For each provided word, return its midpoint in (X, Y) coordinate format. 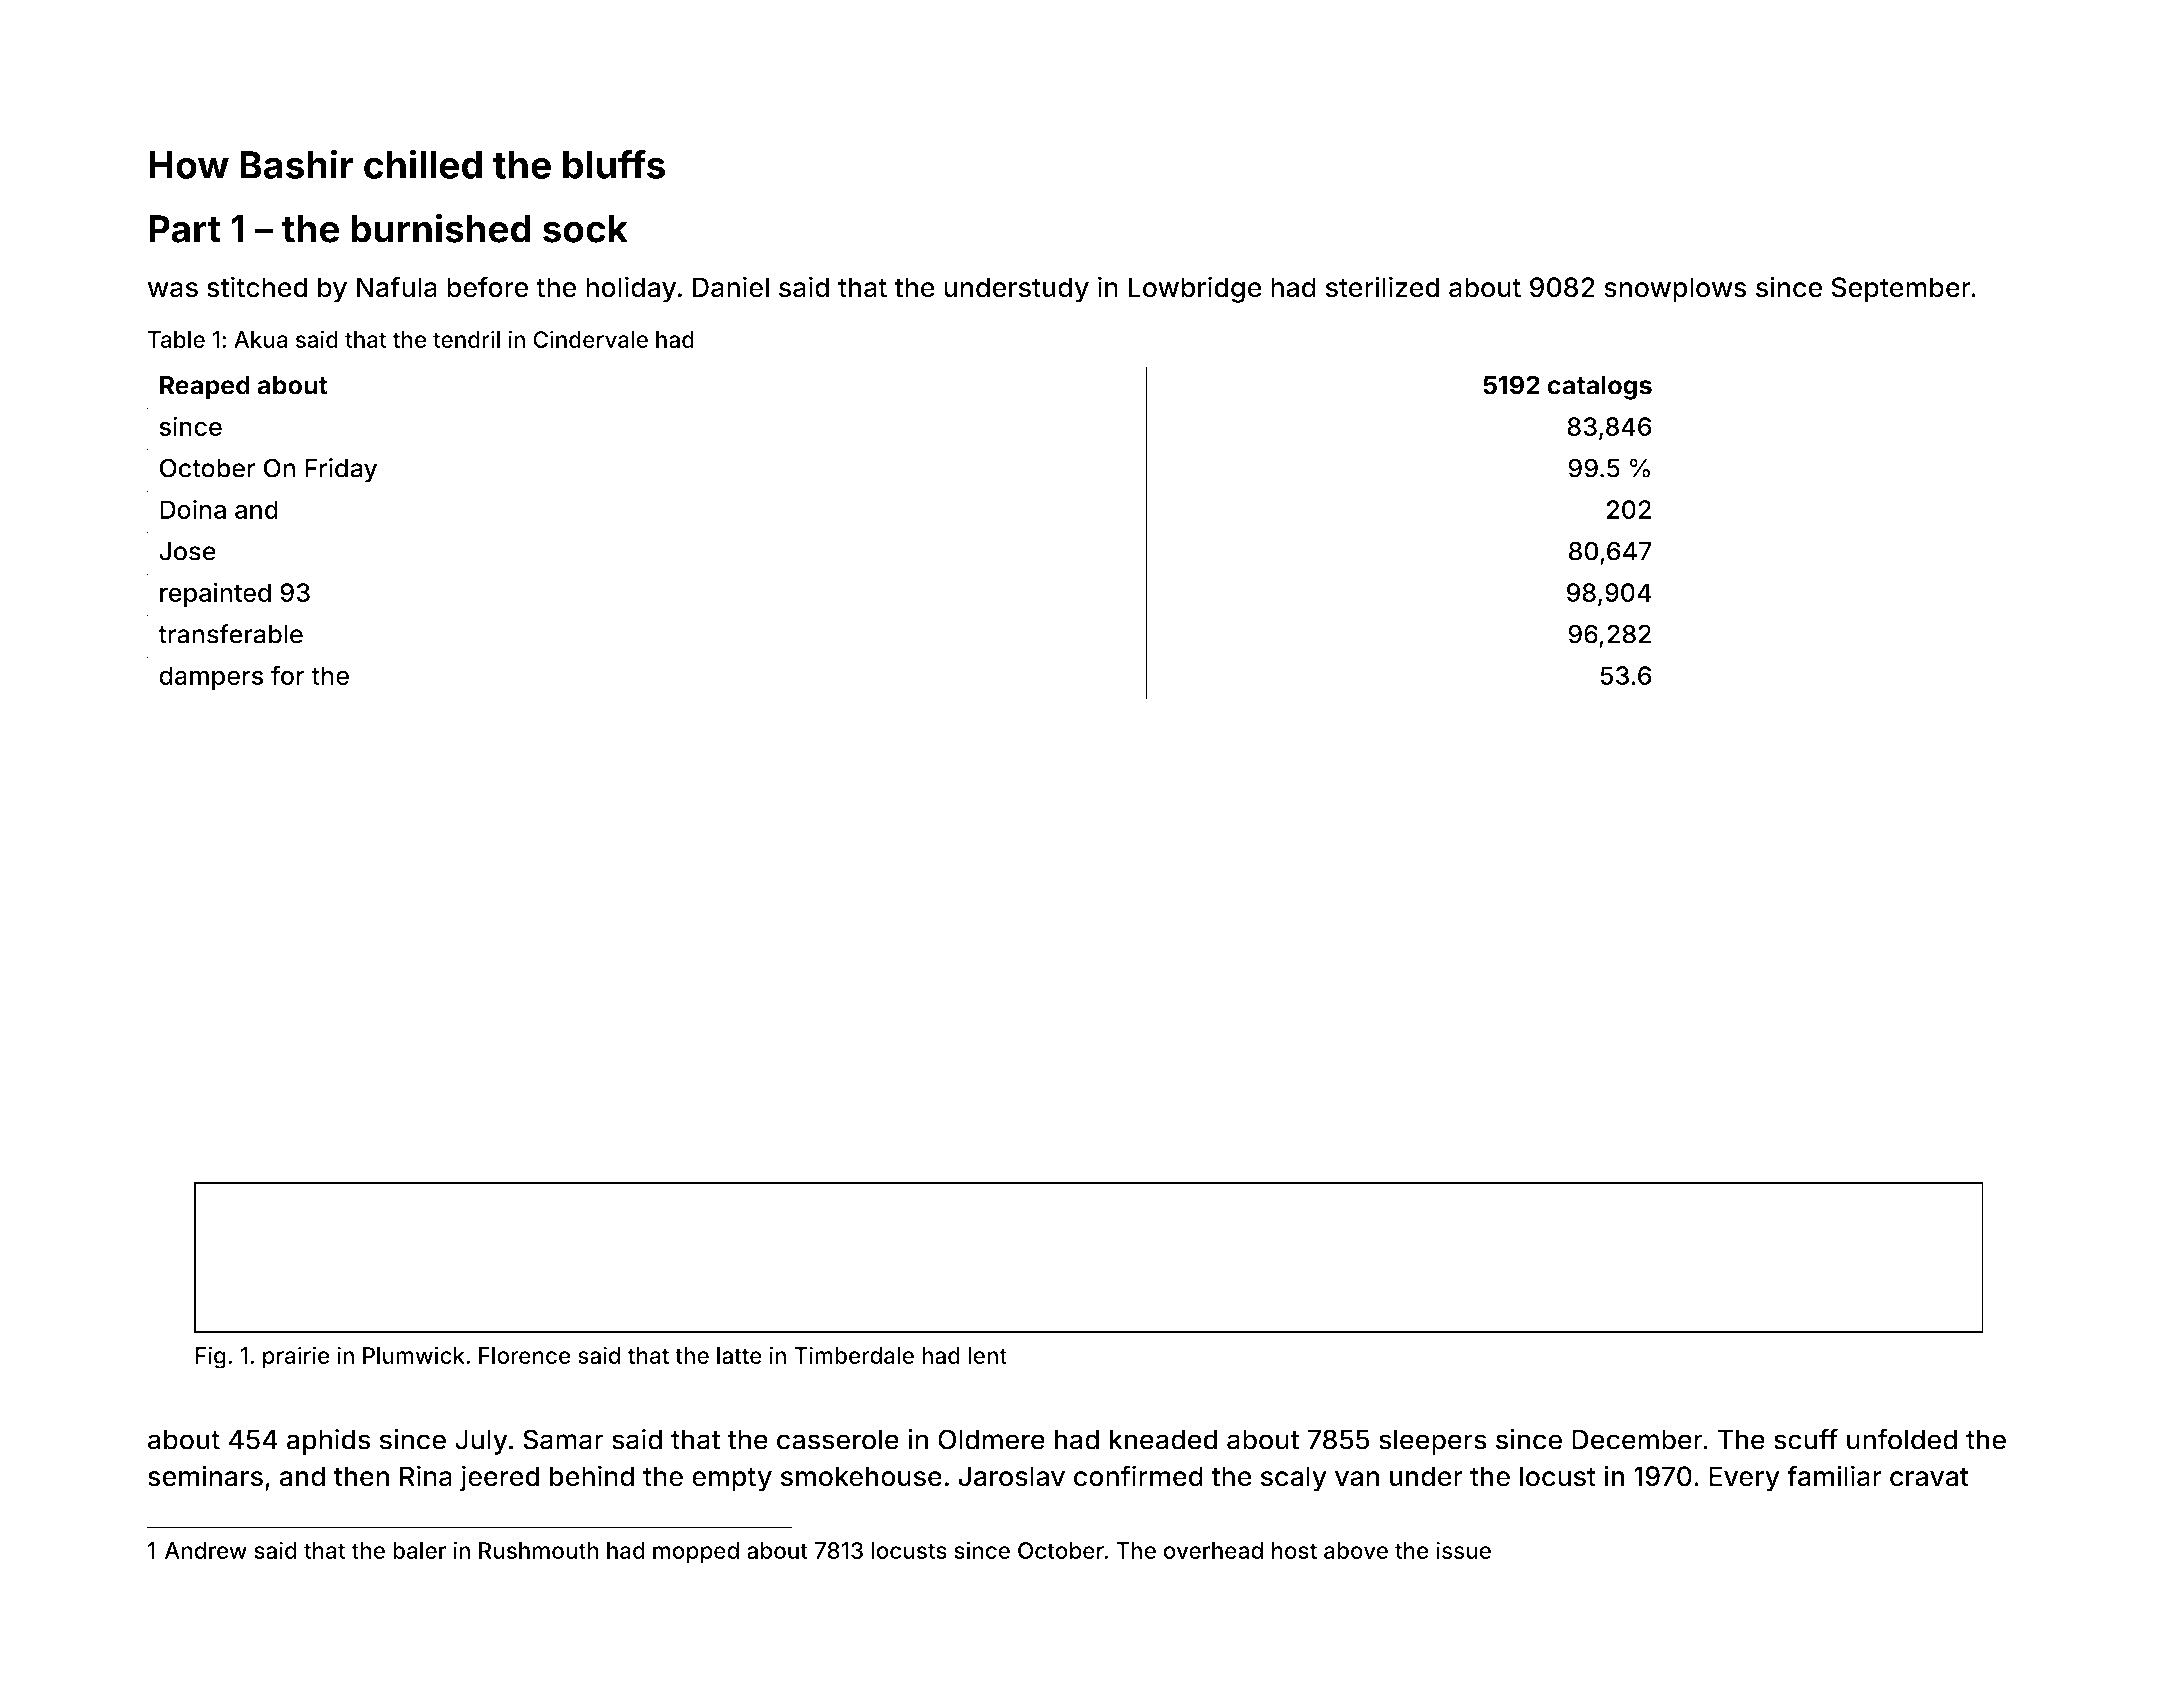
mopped (696, 1553)
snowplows (1675, 290)
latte (739, 1355)
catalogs (1599, 388)
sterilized (1383, 287)
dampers (211, 678)
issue (1463, 1550)
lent (987, 1355)
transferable (230, 634)
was (173, 290)
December (1637, 1439)
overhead (1213, 1550)
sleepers (1433, 1442)
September (1901, 290)
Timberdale (854, 1355)
